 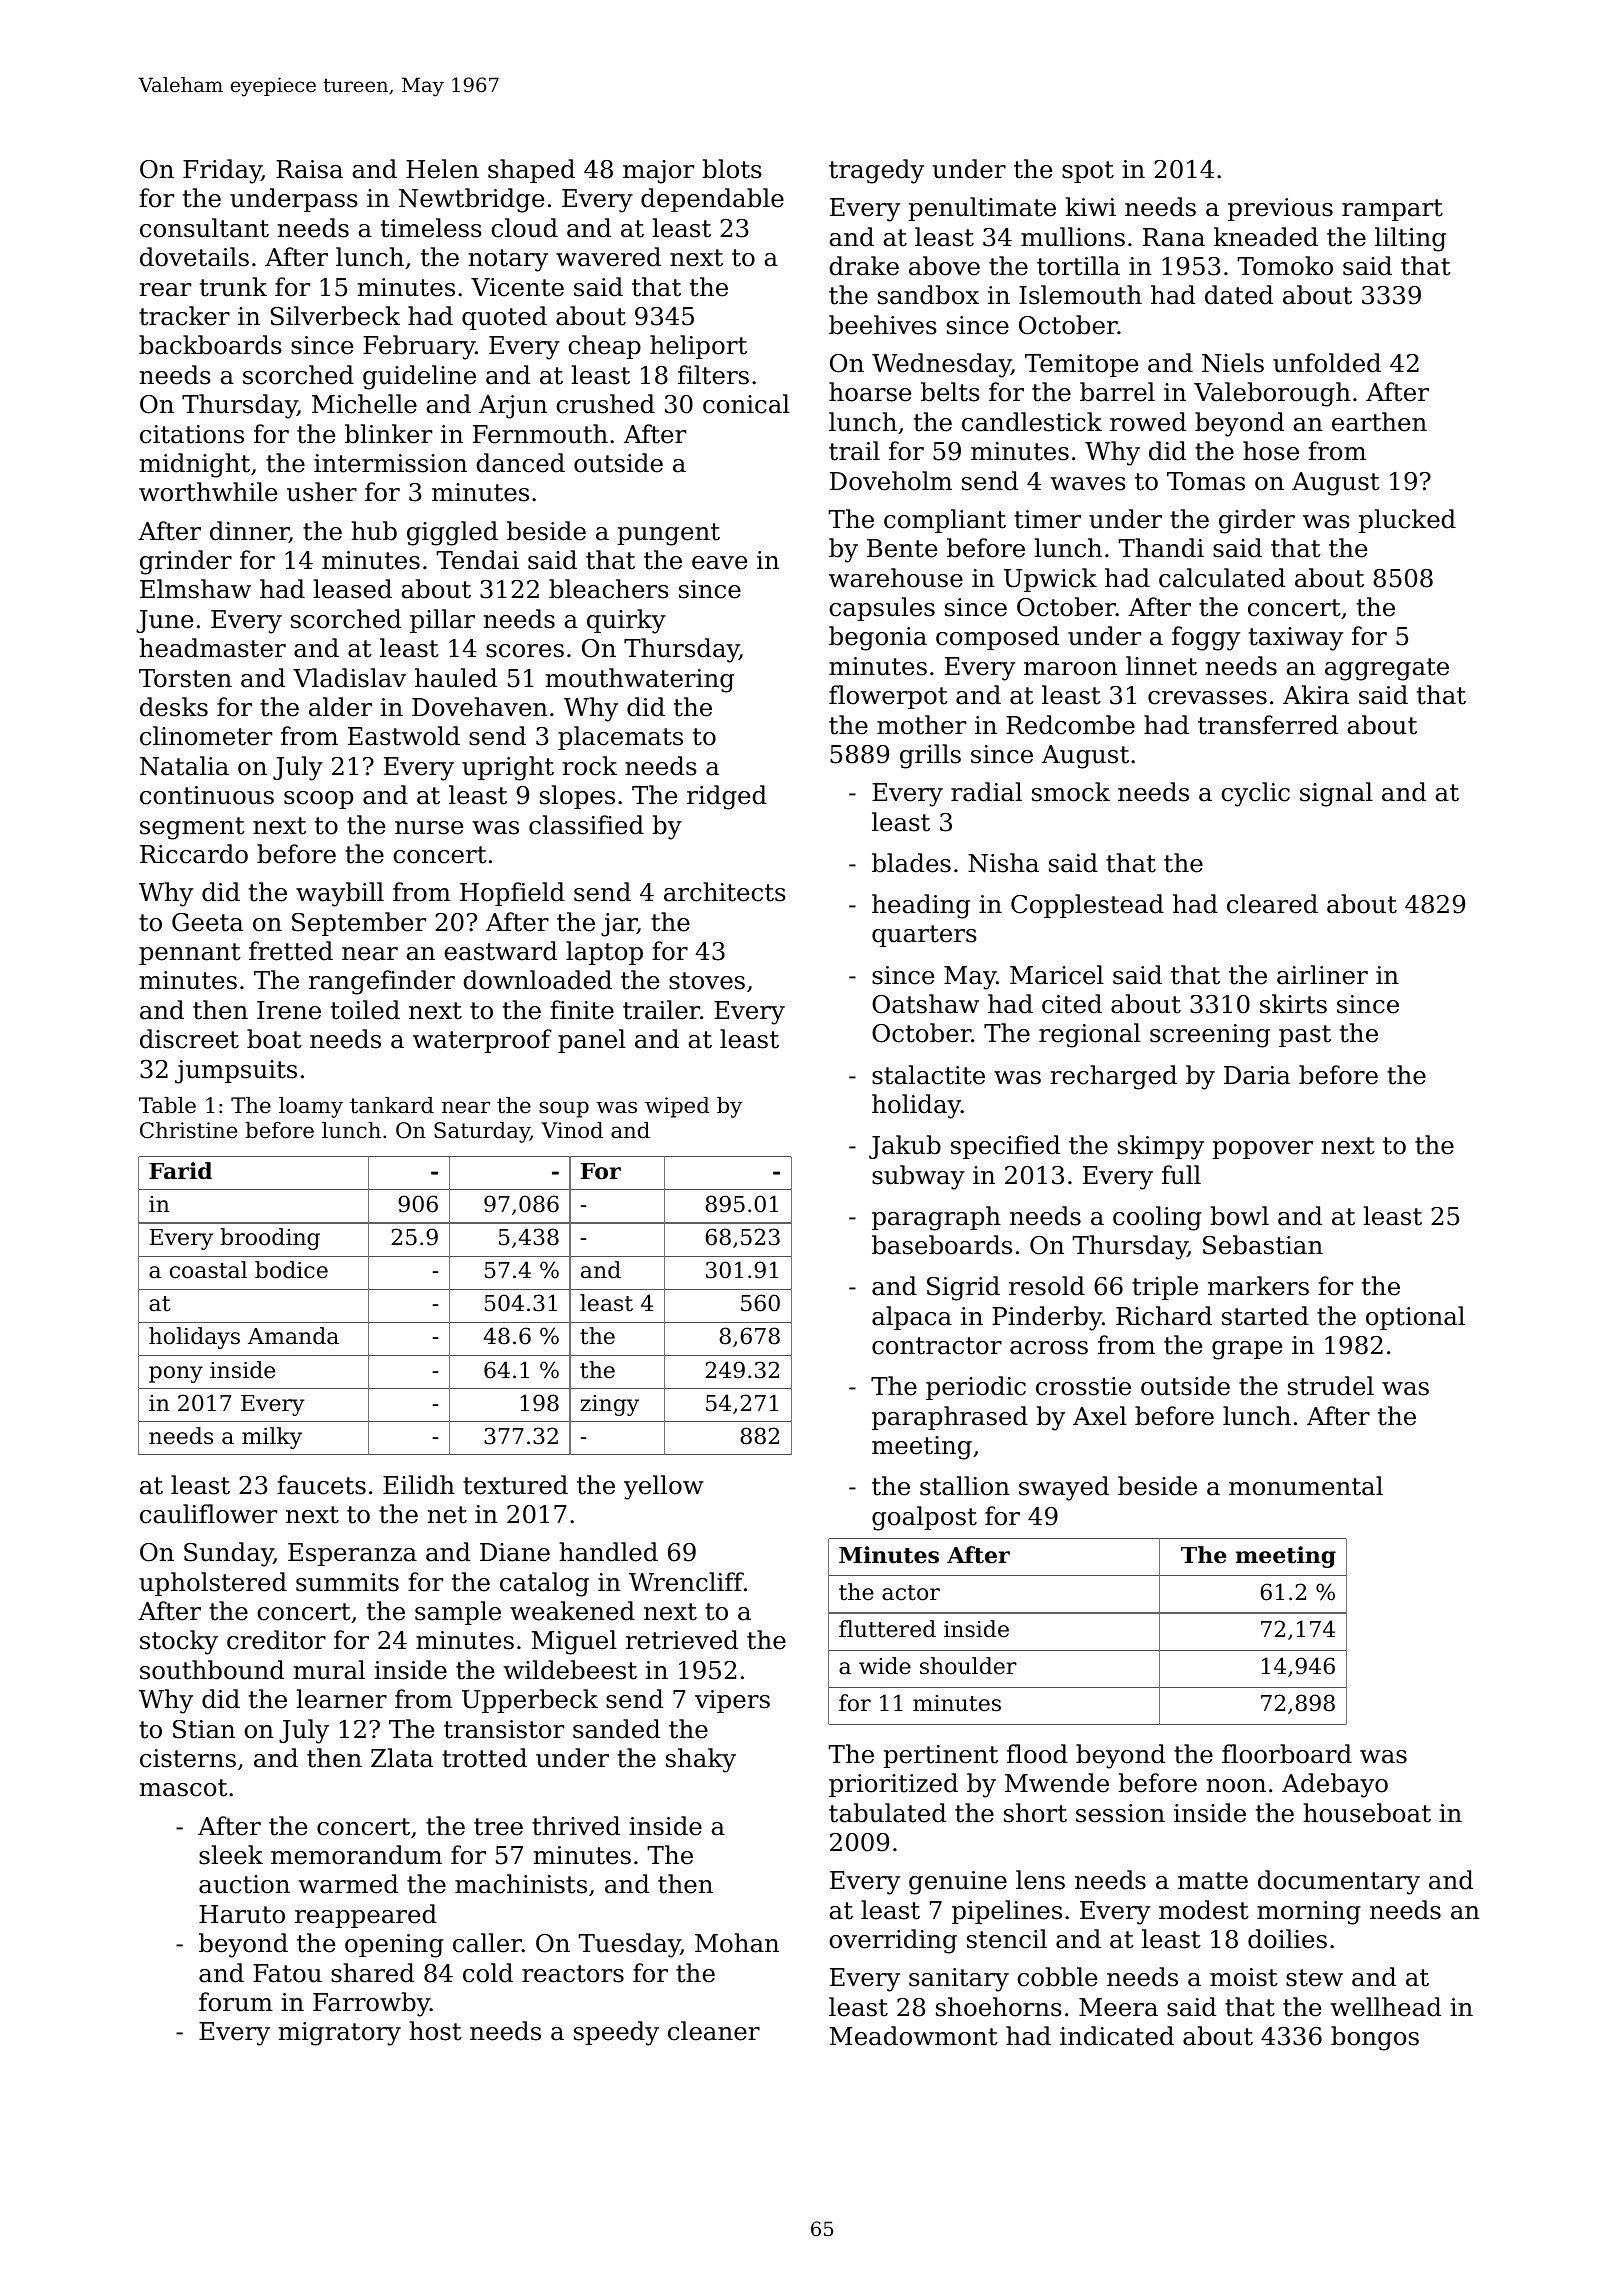 What do you see at coordinates (1339, 1882) in the page?
I see `documentary` at bounding box center [1339, 1882].
